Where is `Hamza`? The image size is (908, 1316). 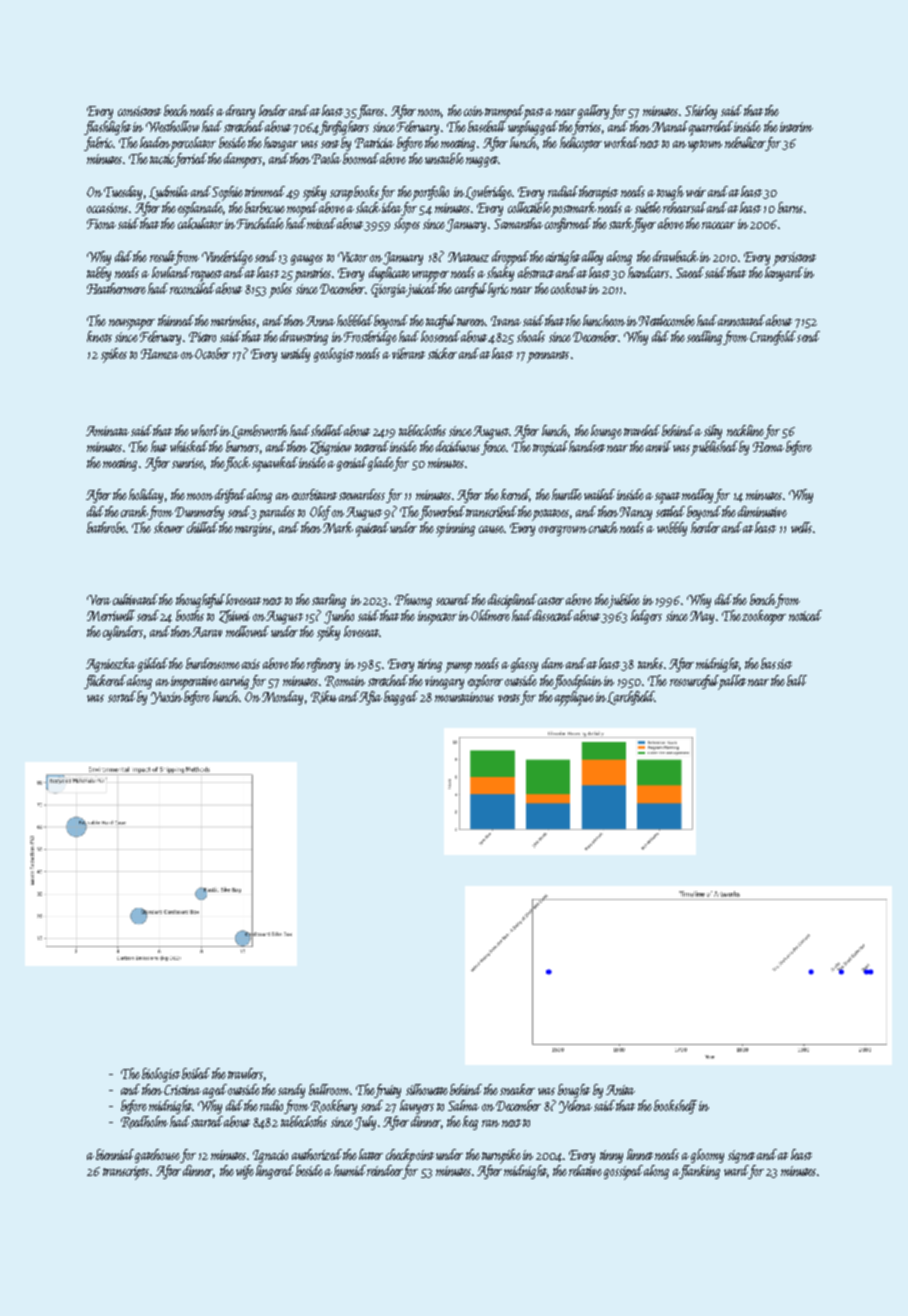 Hamza is located at coordinates (160, 354).
